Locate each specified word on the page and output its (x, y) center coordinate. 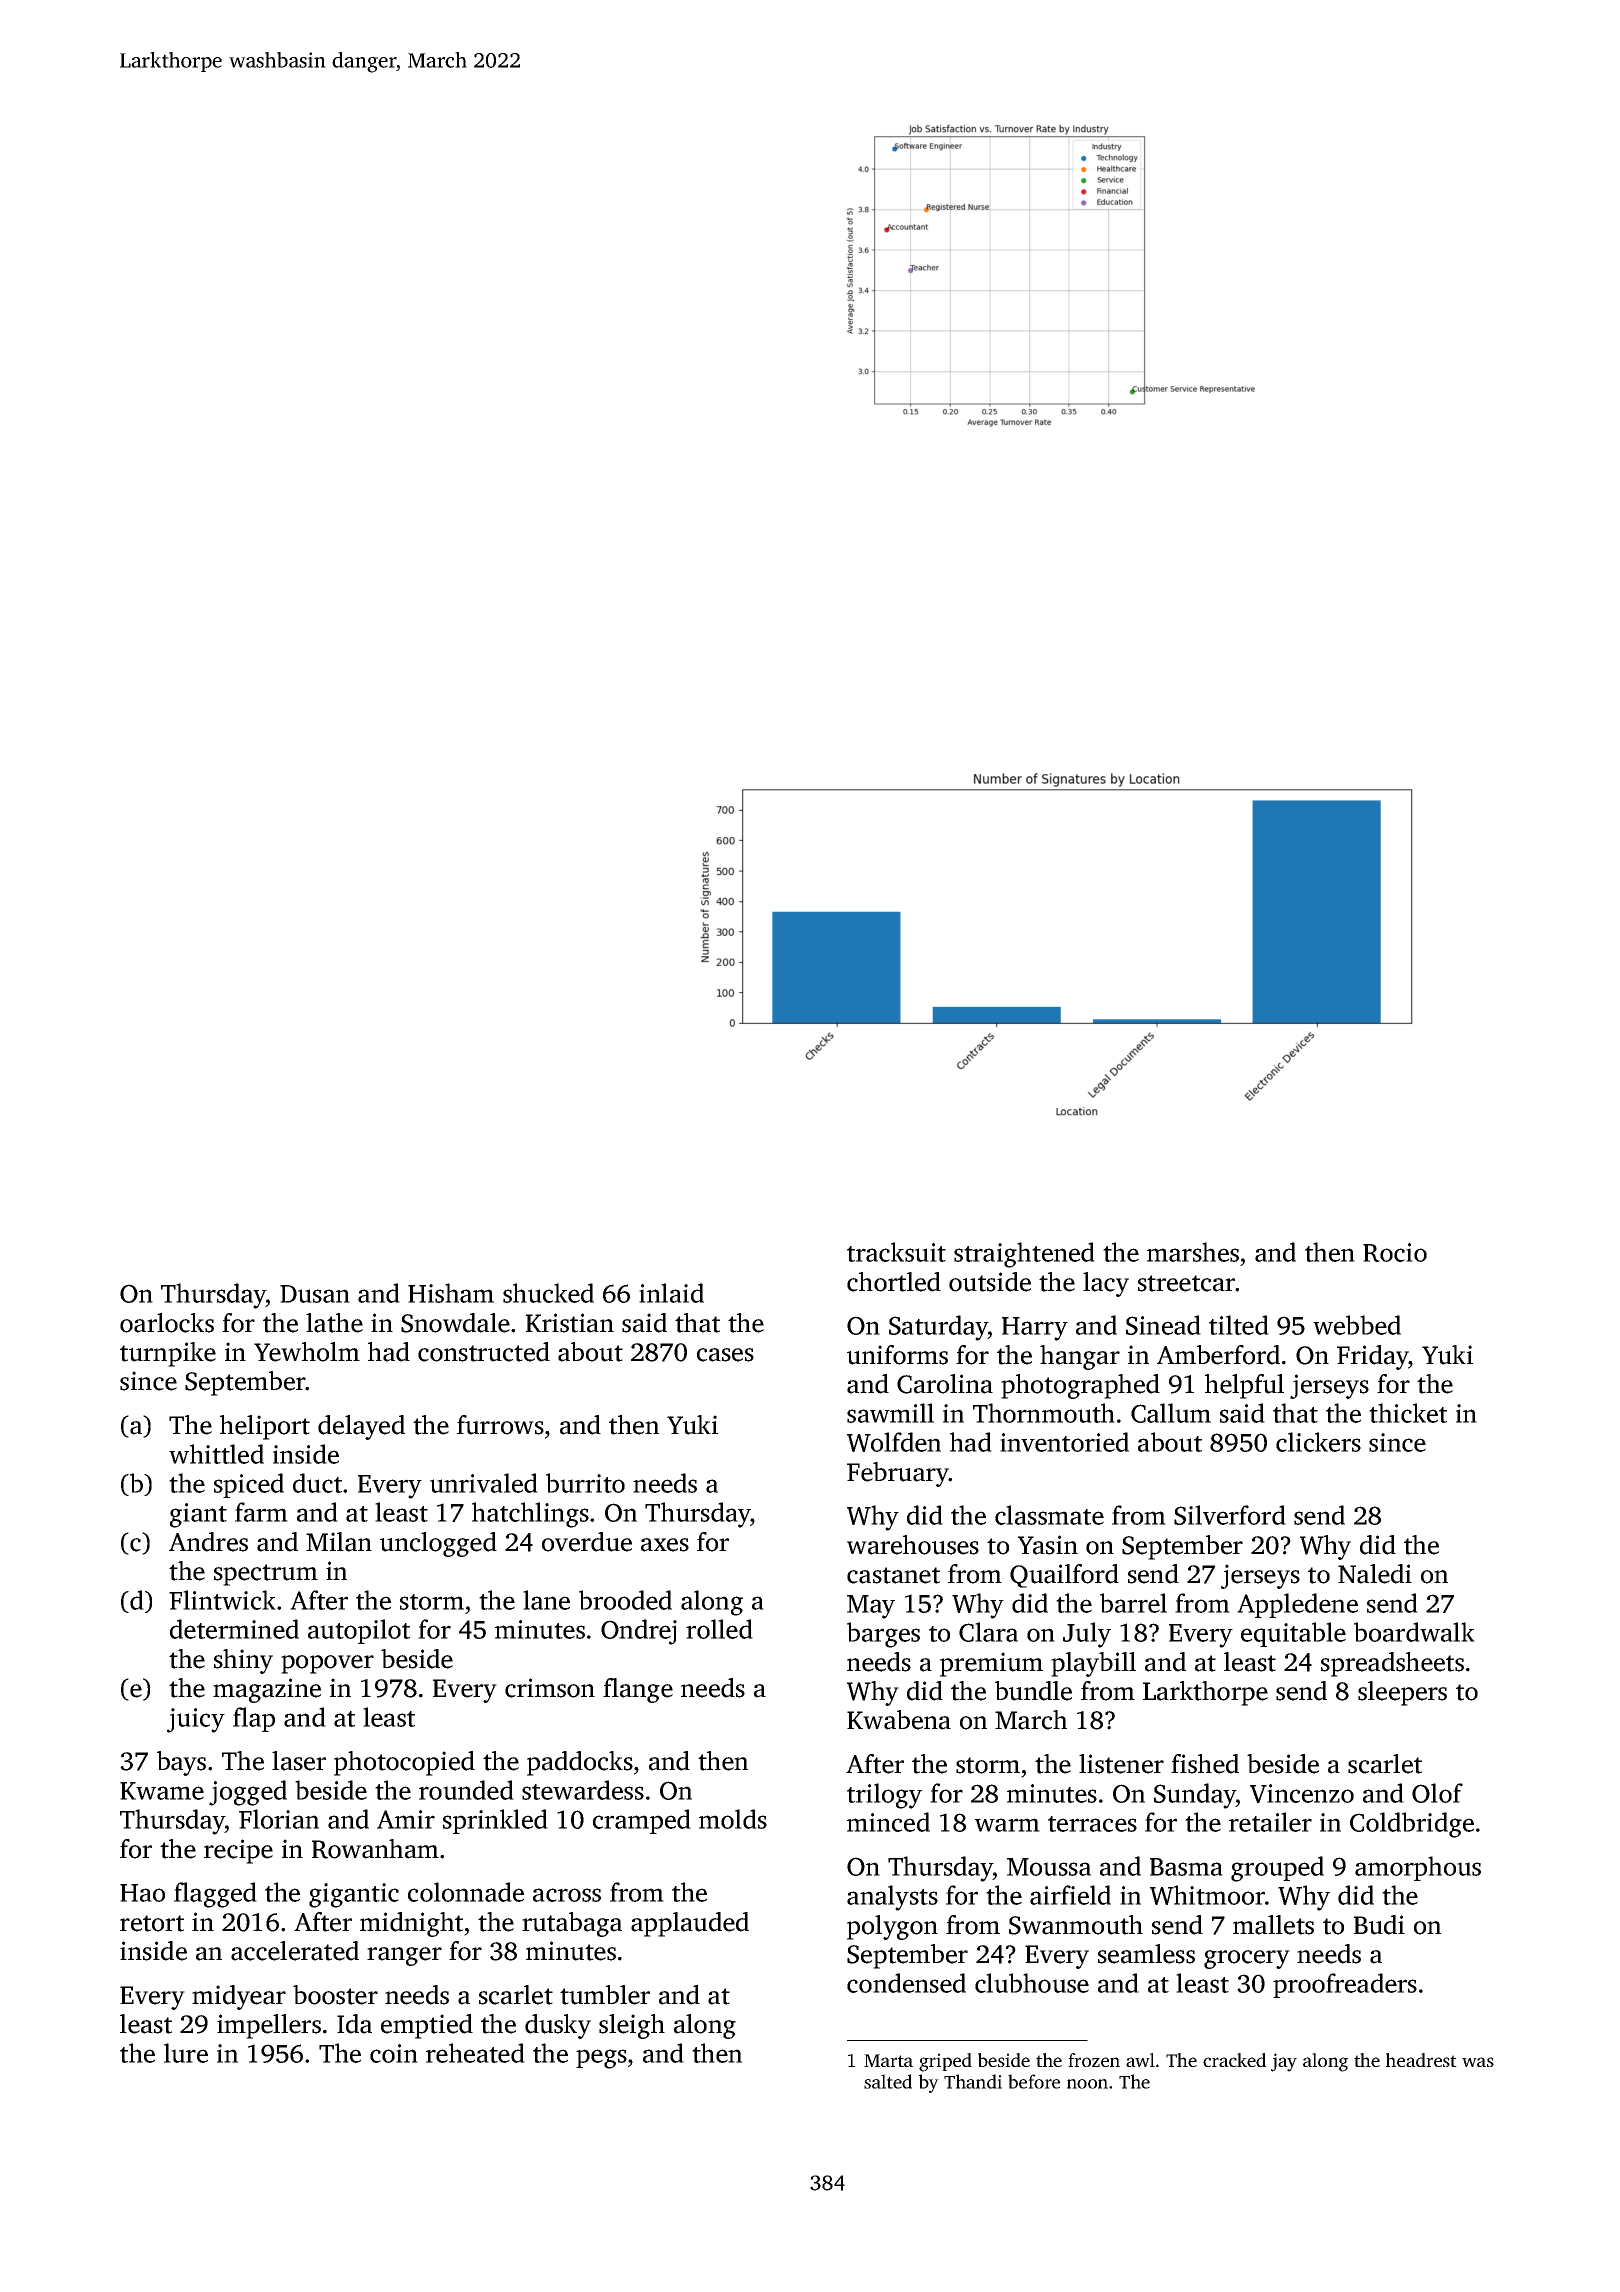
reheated (475, 2053)
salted (888, 2081)
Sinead (1163, 1325)
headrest (1421, 2060)
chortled (894, 1282)
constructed (484, 1352)
